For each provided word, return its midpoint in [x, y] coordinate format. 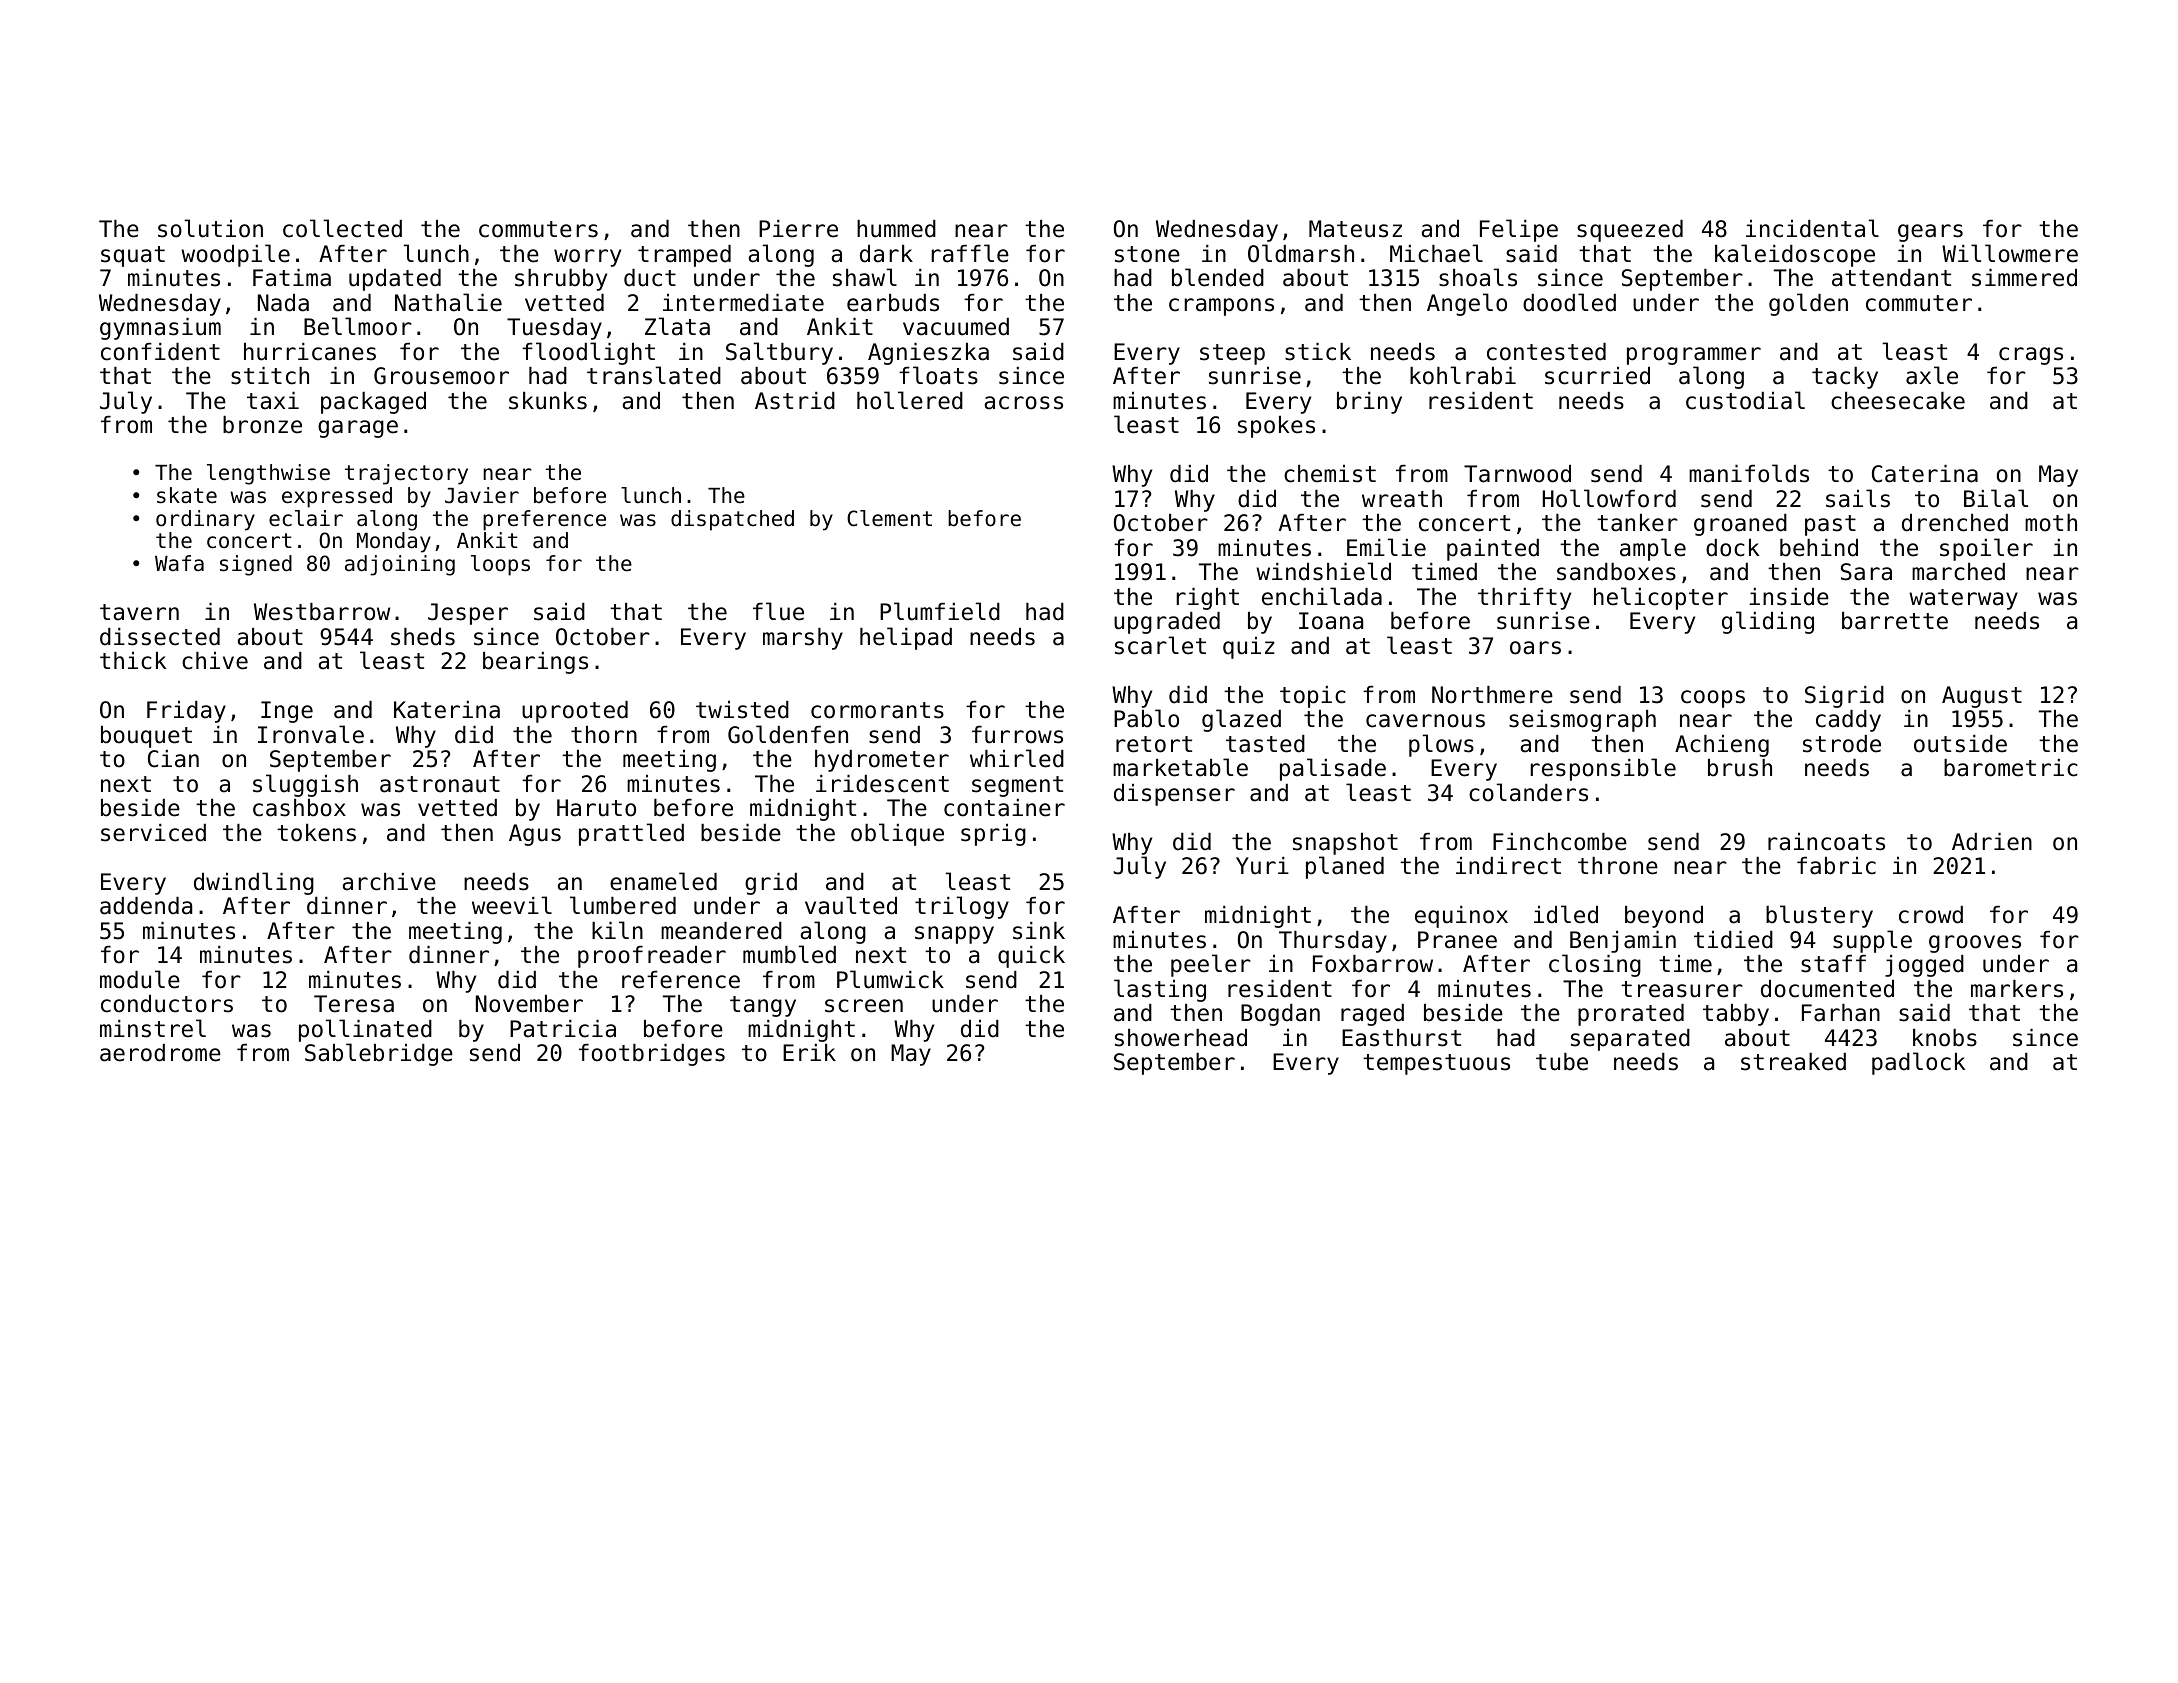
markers [2017, 989]
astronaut [440, 784]
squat [133, 256]
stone [1147, 254]
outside [1960, 744]
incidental [1812, 228]
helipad [906, 638]
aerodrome [160, 1053]
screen [864, 1006]
